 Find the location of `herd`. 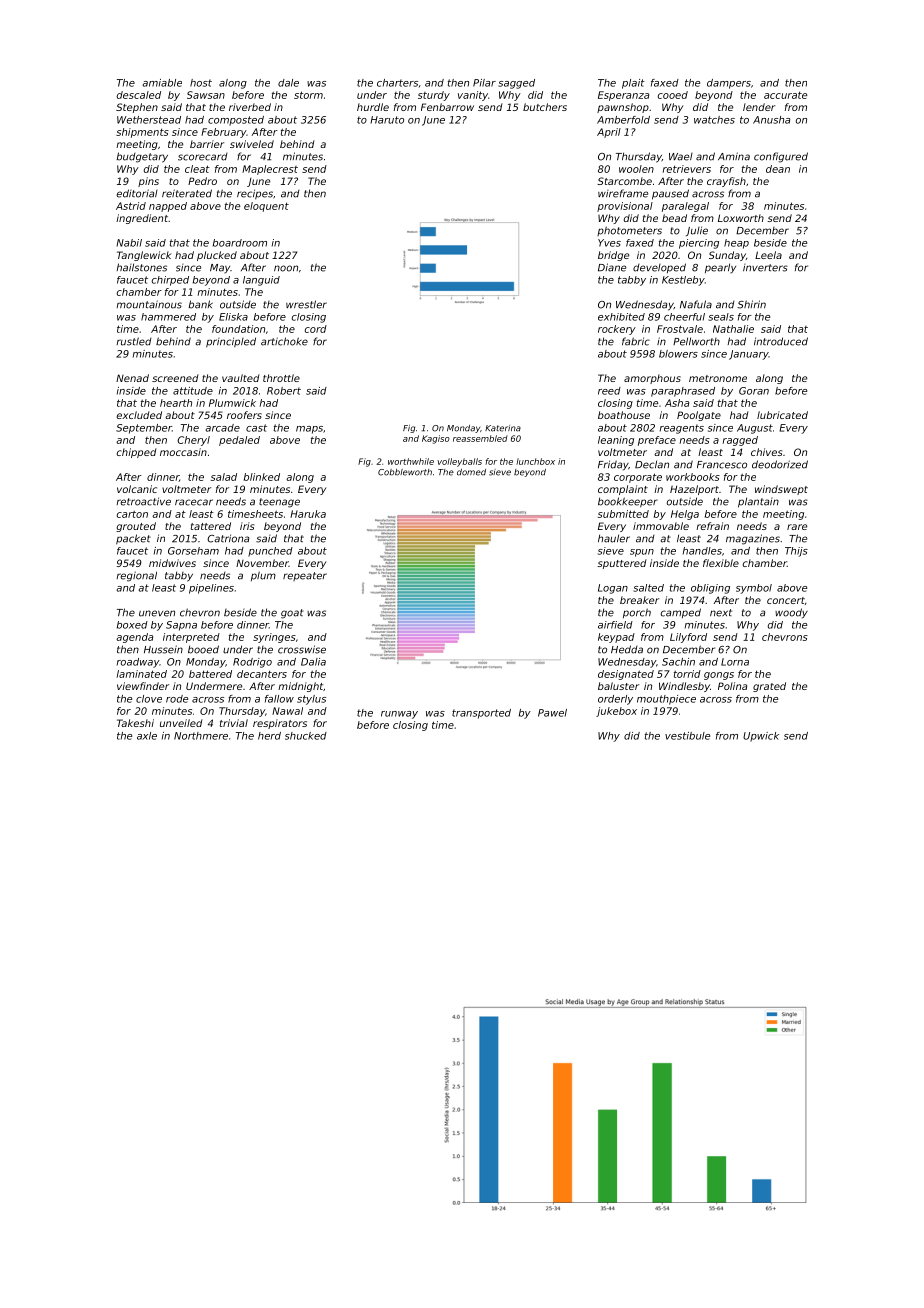

herd is located at coordinates (269, 736).
